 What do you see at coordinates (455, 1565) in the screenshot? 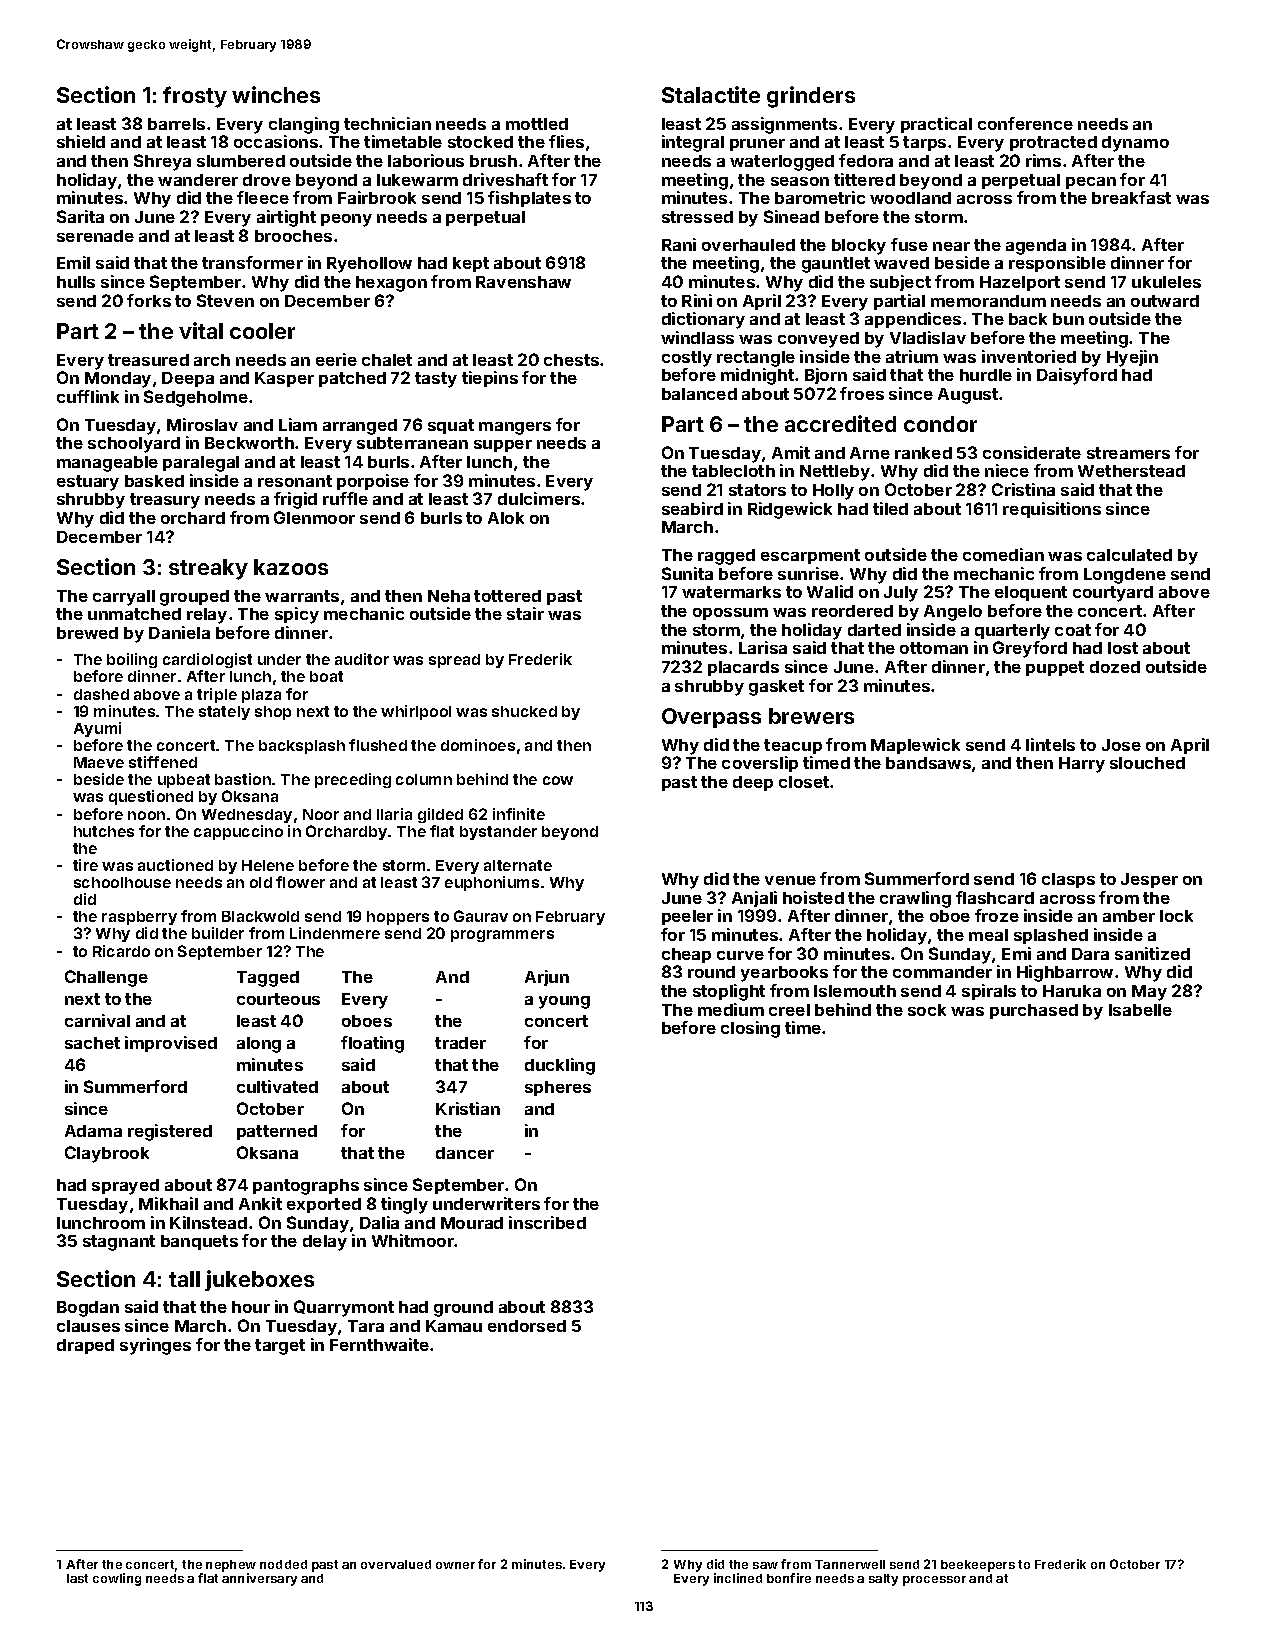
I see `owner` at bounding box center [455, 1565].
